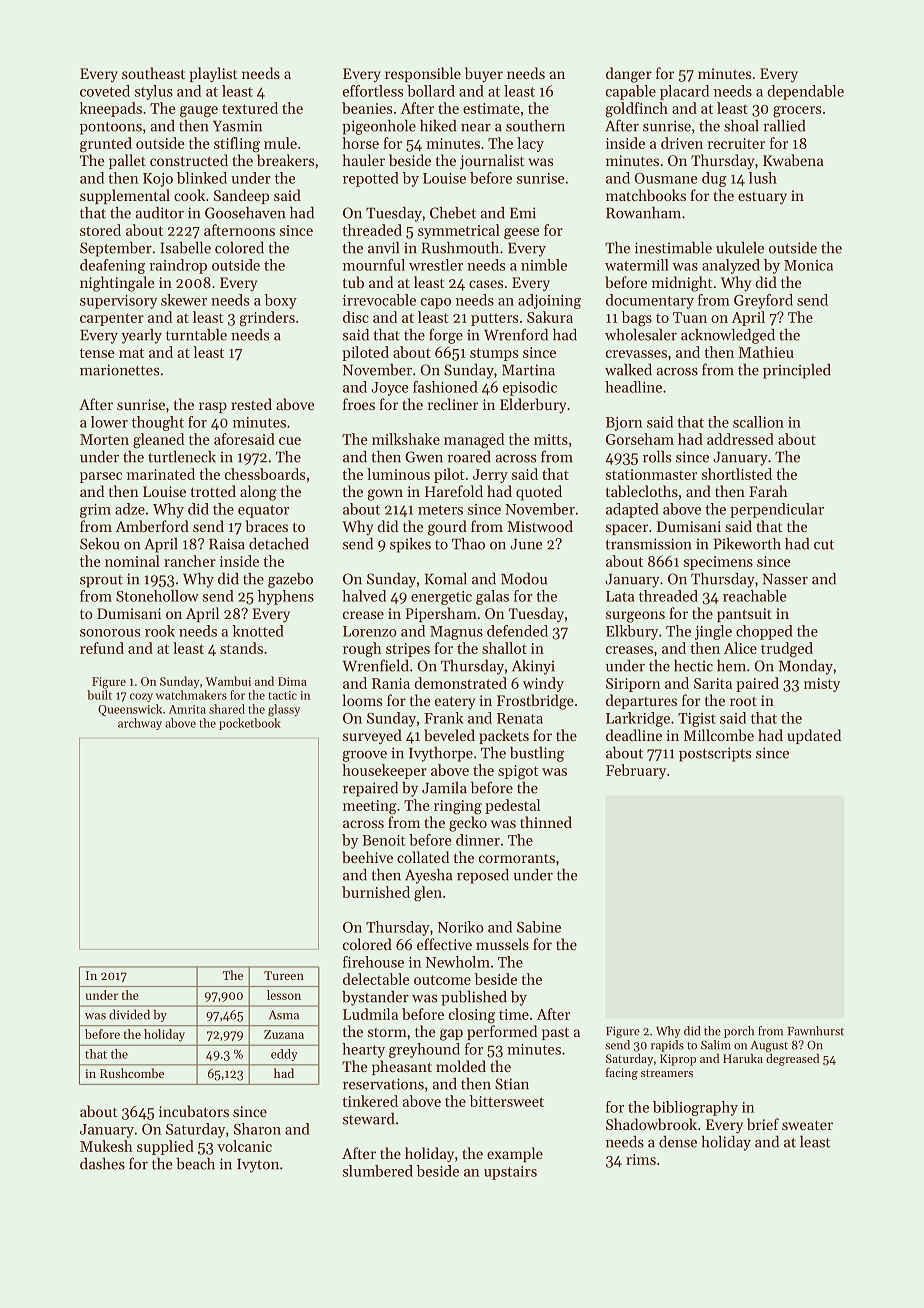  Describe the element at coordinates (364, 596) in the page. I see `halved` at that location.
